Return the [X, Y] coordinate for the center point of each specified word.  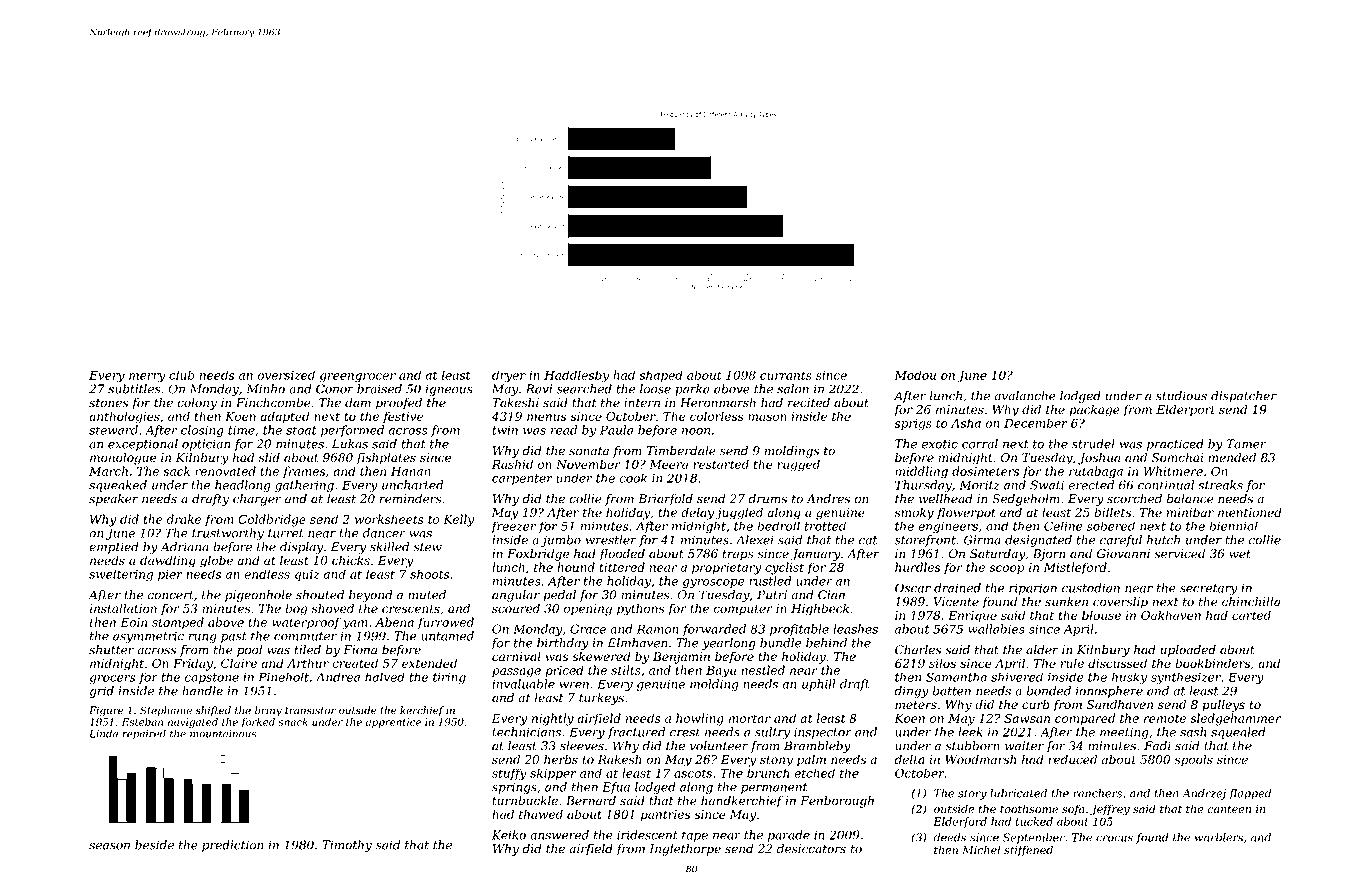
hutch [1163, 540]
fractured [636, 733]
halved [385, 677]
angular [516, 596]
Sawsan [1027, 718]
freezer [513, 527]
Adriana [184, 547]
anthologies [124, 417]
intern [642, 403]
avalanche [1025, 396]
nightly [553, 719]
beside [154, 845]
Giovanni [1123, 554]
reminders [410, 499]
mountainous [223, 734]
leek [970, 732]
